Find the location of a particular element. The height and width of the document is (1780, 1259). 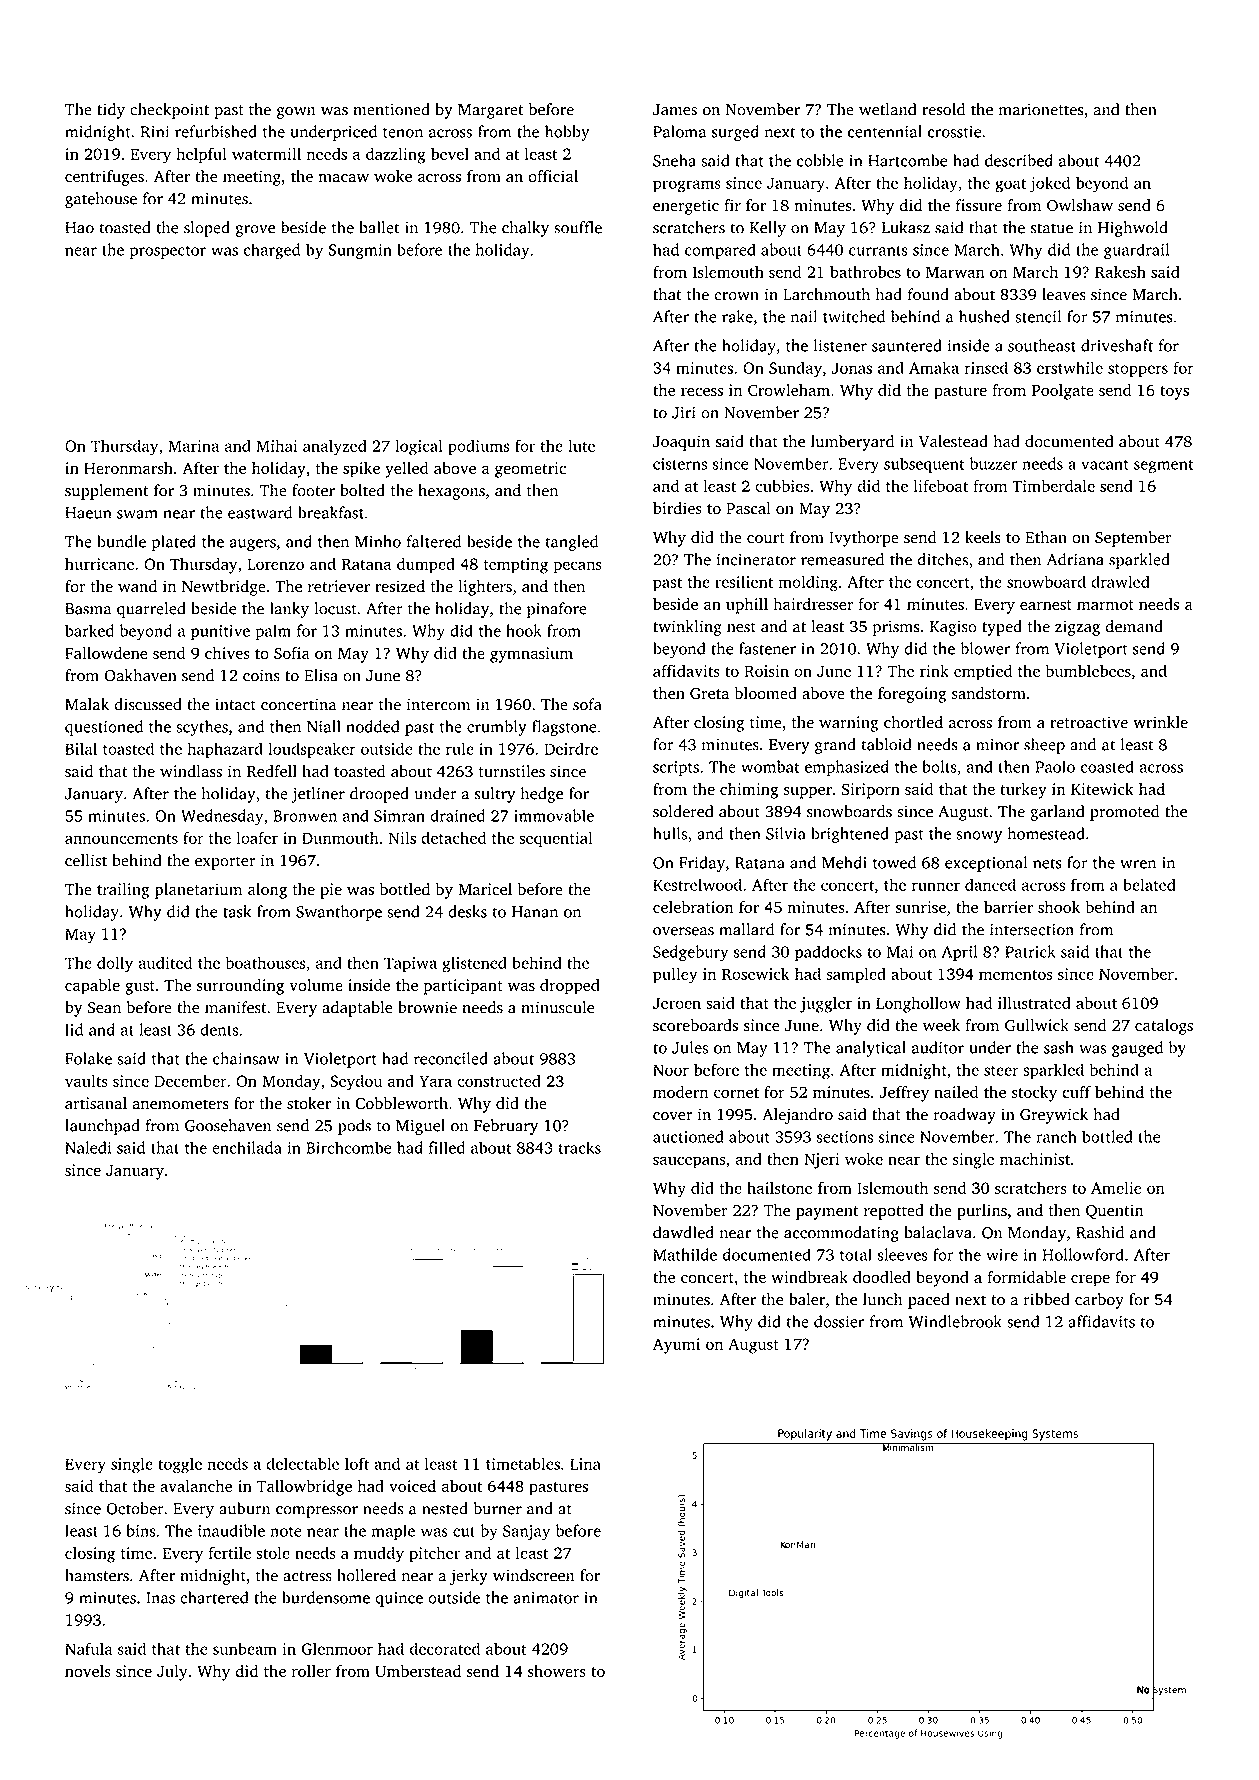

Lina is located at coordinates (585, 1464).
